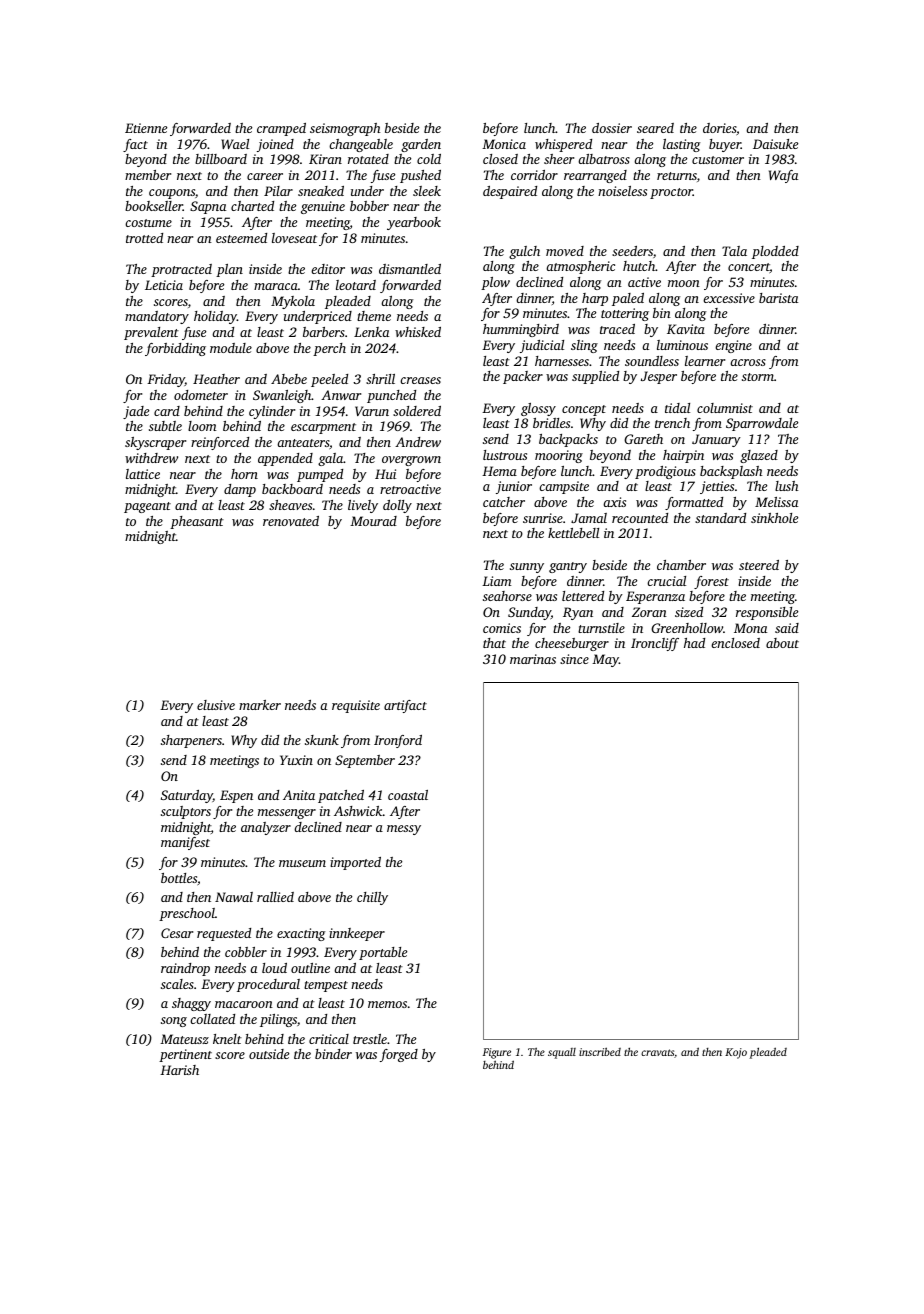 The height and width of the document is (1314, 924). What do you see at coordinates (231, 348) in the document?
I see `module` at bounding box center [231, 348].
